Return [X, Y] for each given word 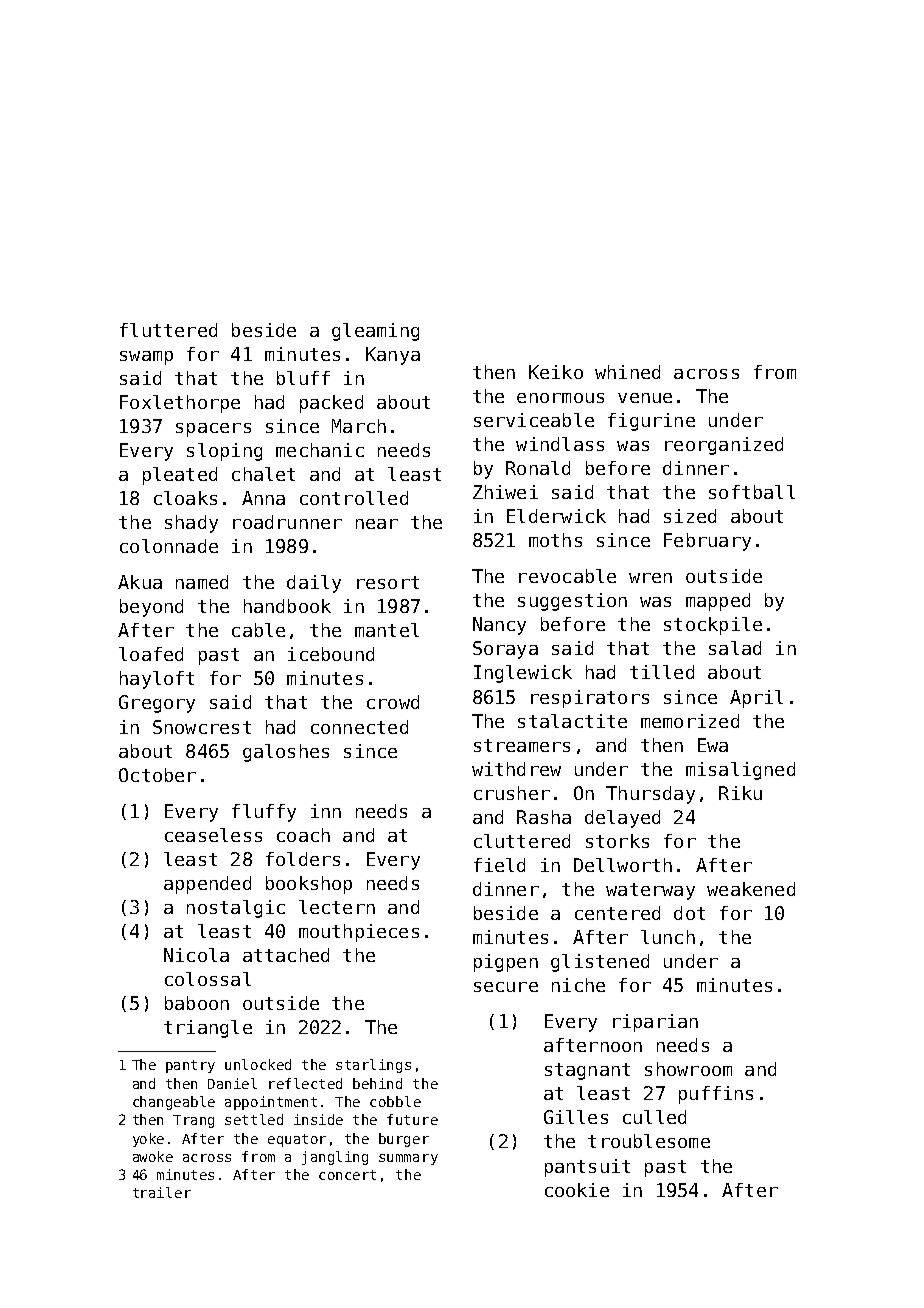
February [707, 542]
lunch [668, 937]
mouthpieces [359, 933]
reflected [305, 1083]
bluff [303, 378]
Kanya [393, 356]
